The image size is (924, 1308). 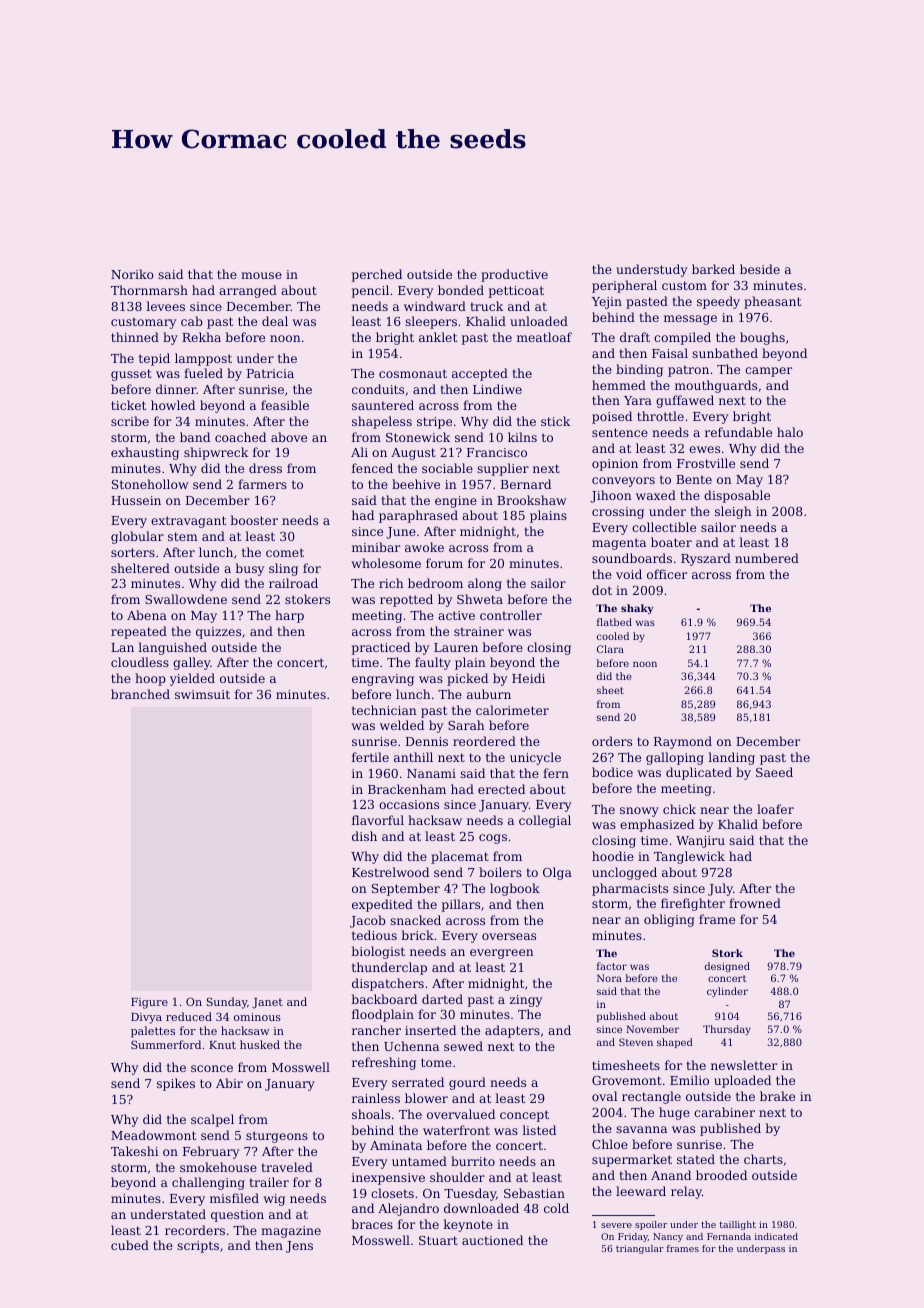 What do you see at coordinates (760, 269) in the screenshot?
I see `beside` at bounding box center [760, 269].
